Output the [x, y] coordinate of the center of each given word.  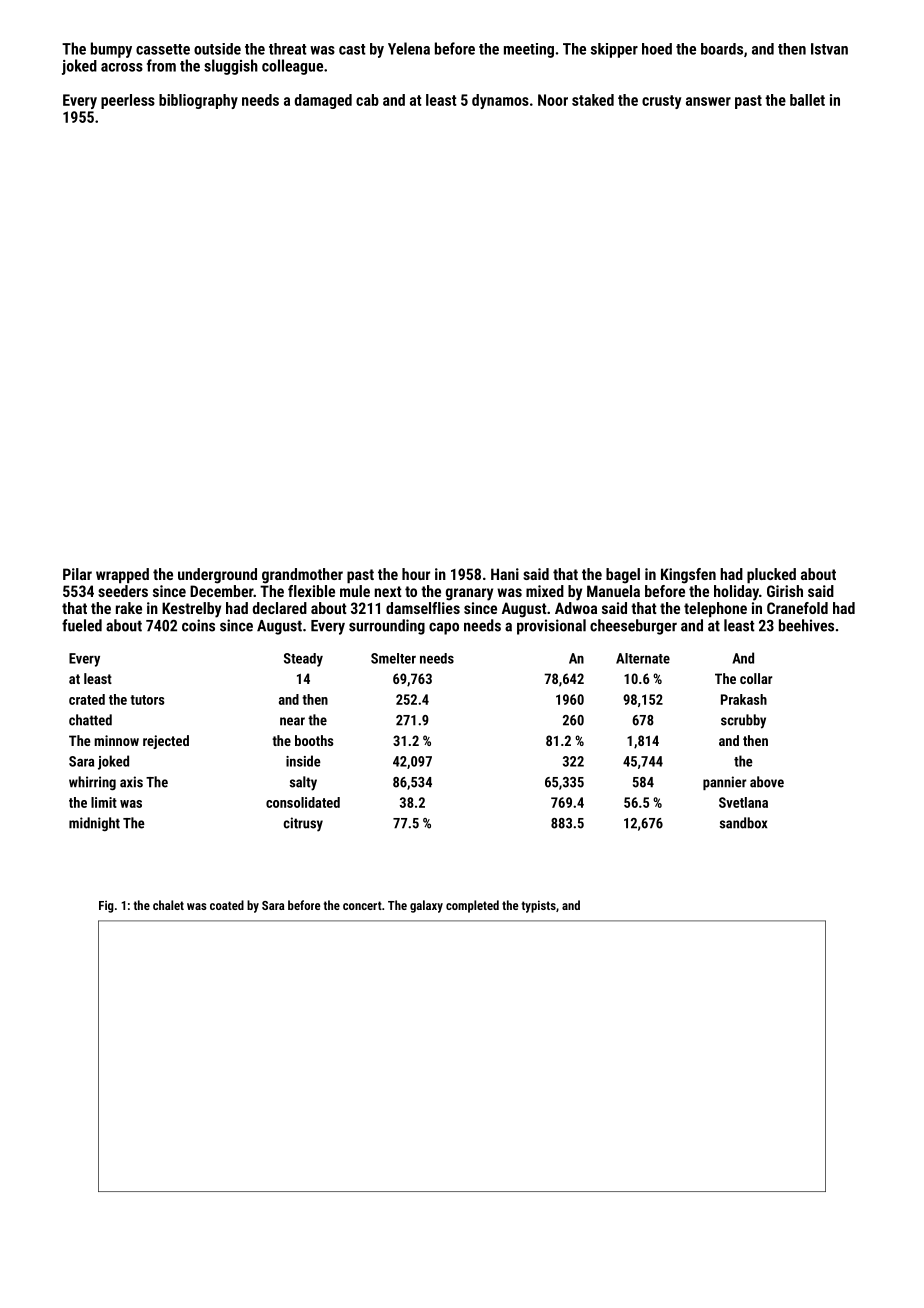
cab [367, 100]
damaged [323, 101]
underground [217, 576]
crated [87, 699]
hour [416, 574]
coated [227, 905]
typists [538, 906]
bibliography [198, 101]
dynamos [500, 101]
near [292, 721]
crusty [661, 102]
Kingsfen [688, 576]
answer [708, 101]
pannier [725, 783]
